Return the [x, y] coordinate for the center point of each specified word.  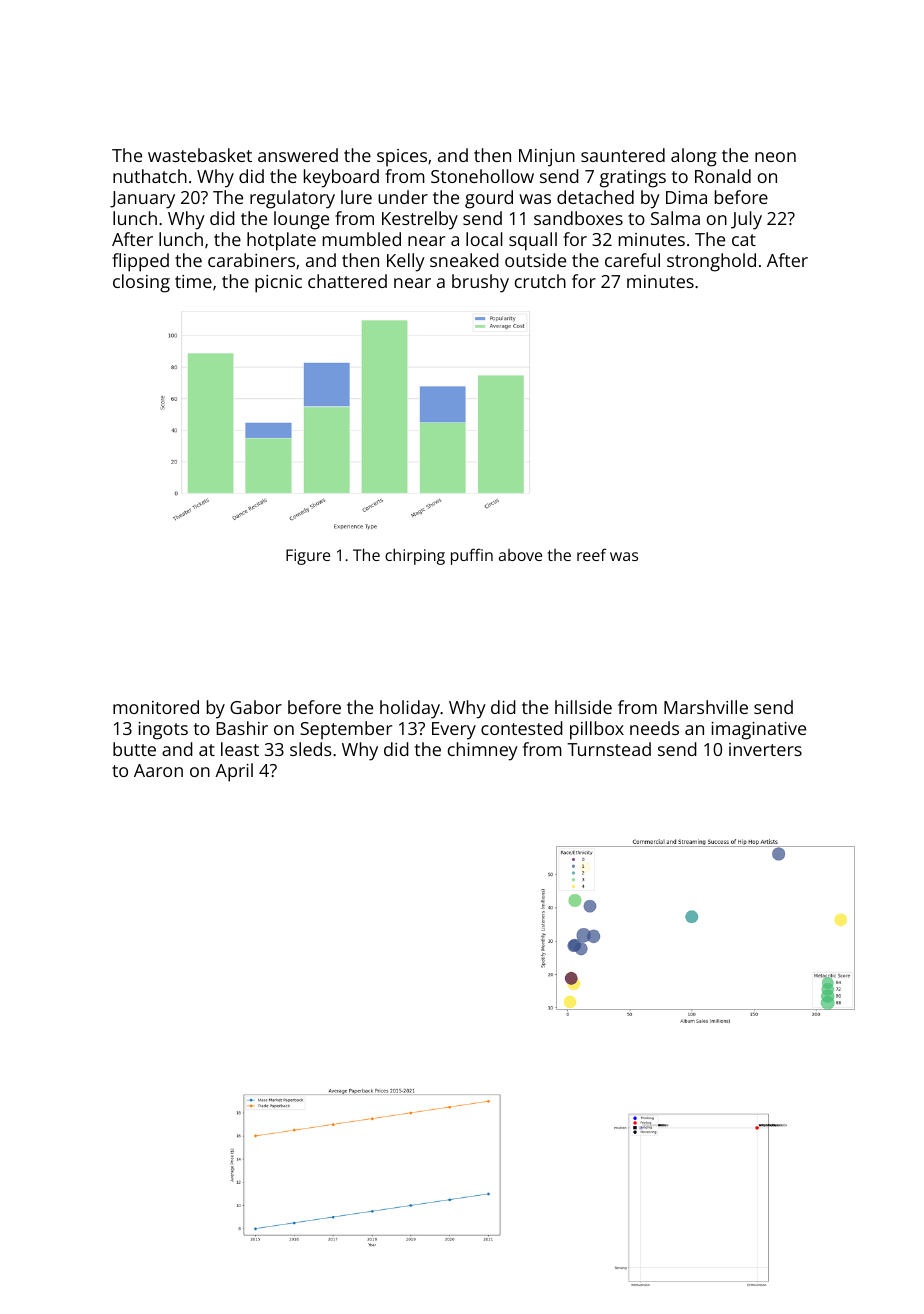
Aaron [158, 770]
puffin [472, 556]
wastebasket [200, 155]
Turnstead [609, 749]
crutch [540, 281]
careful [632, 260]
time [193, 281]
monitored [156, 707]
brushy [480, 283]
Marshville [706, 707]
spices [402, 158]
